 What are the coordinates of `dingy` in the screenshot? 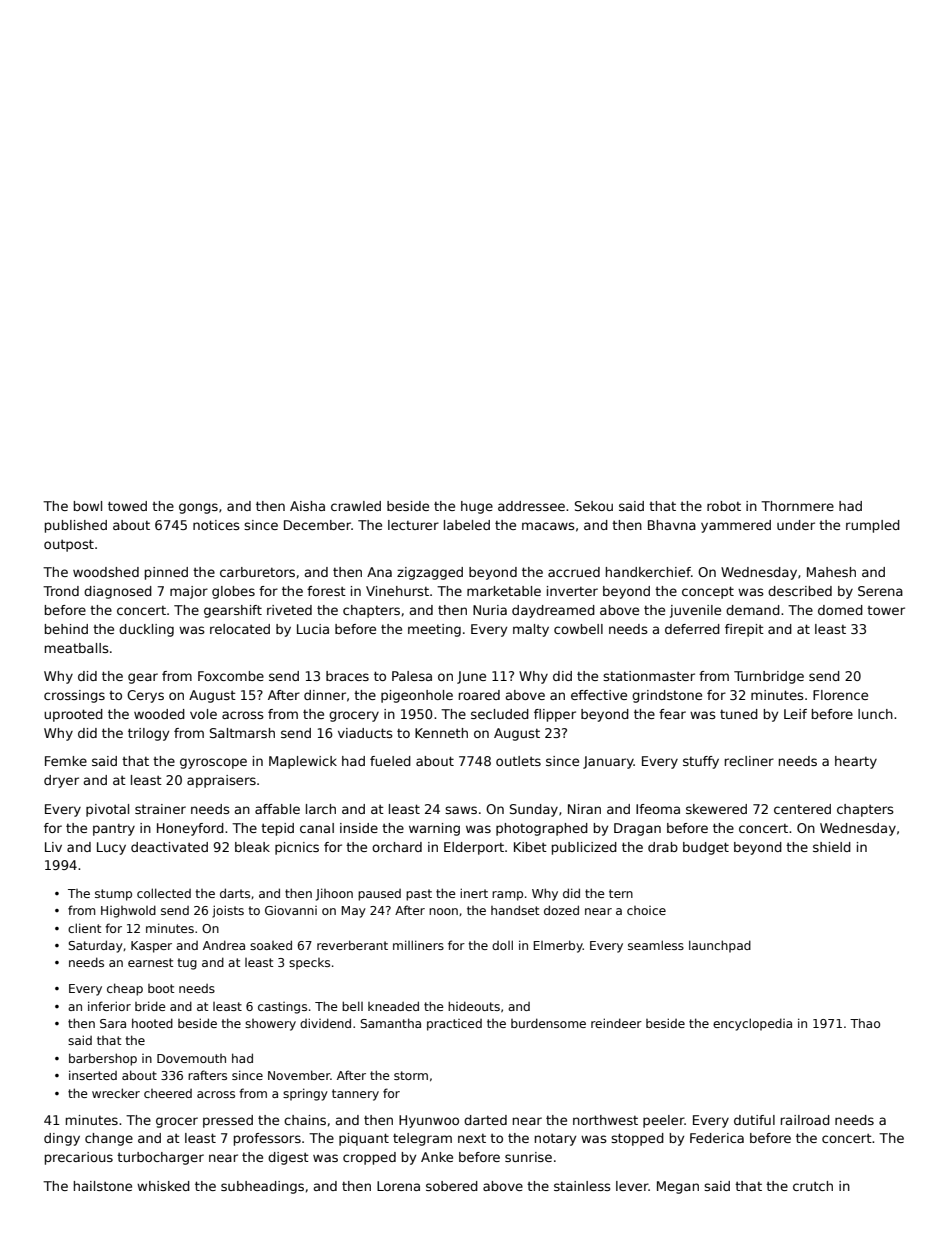 It's located at (62, 1139).
